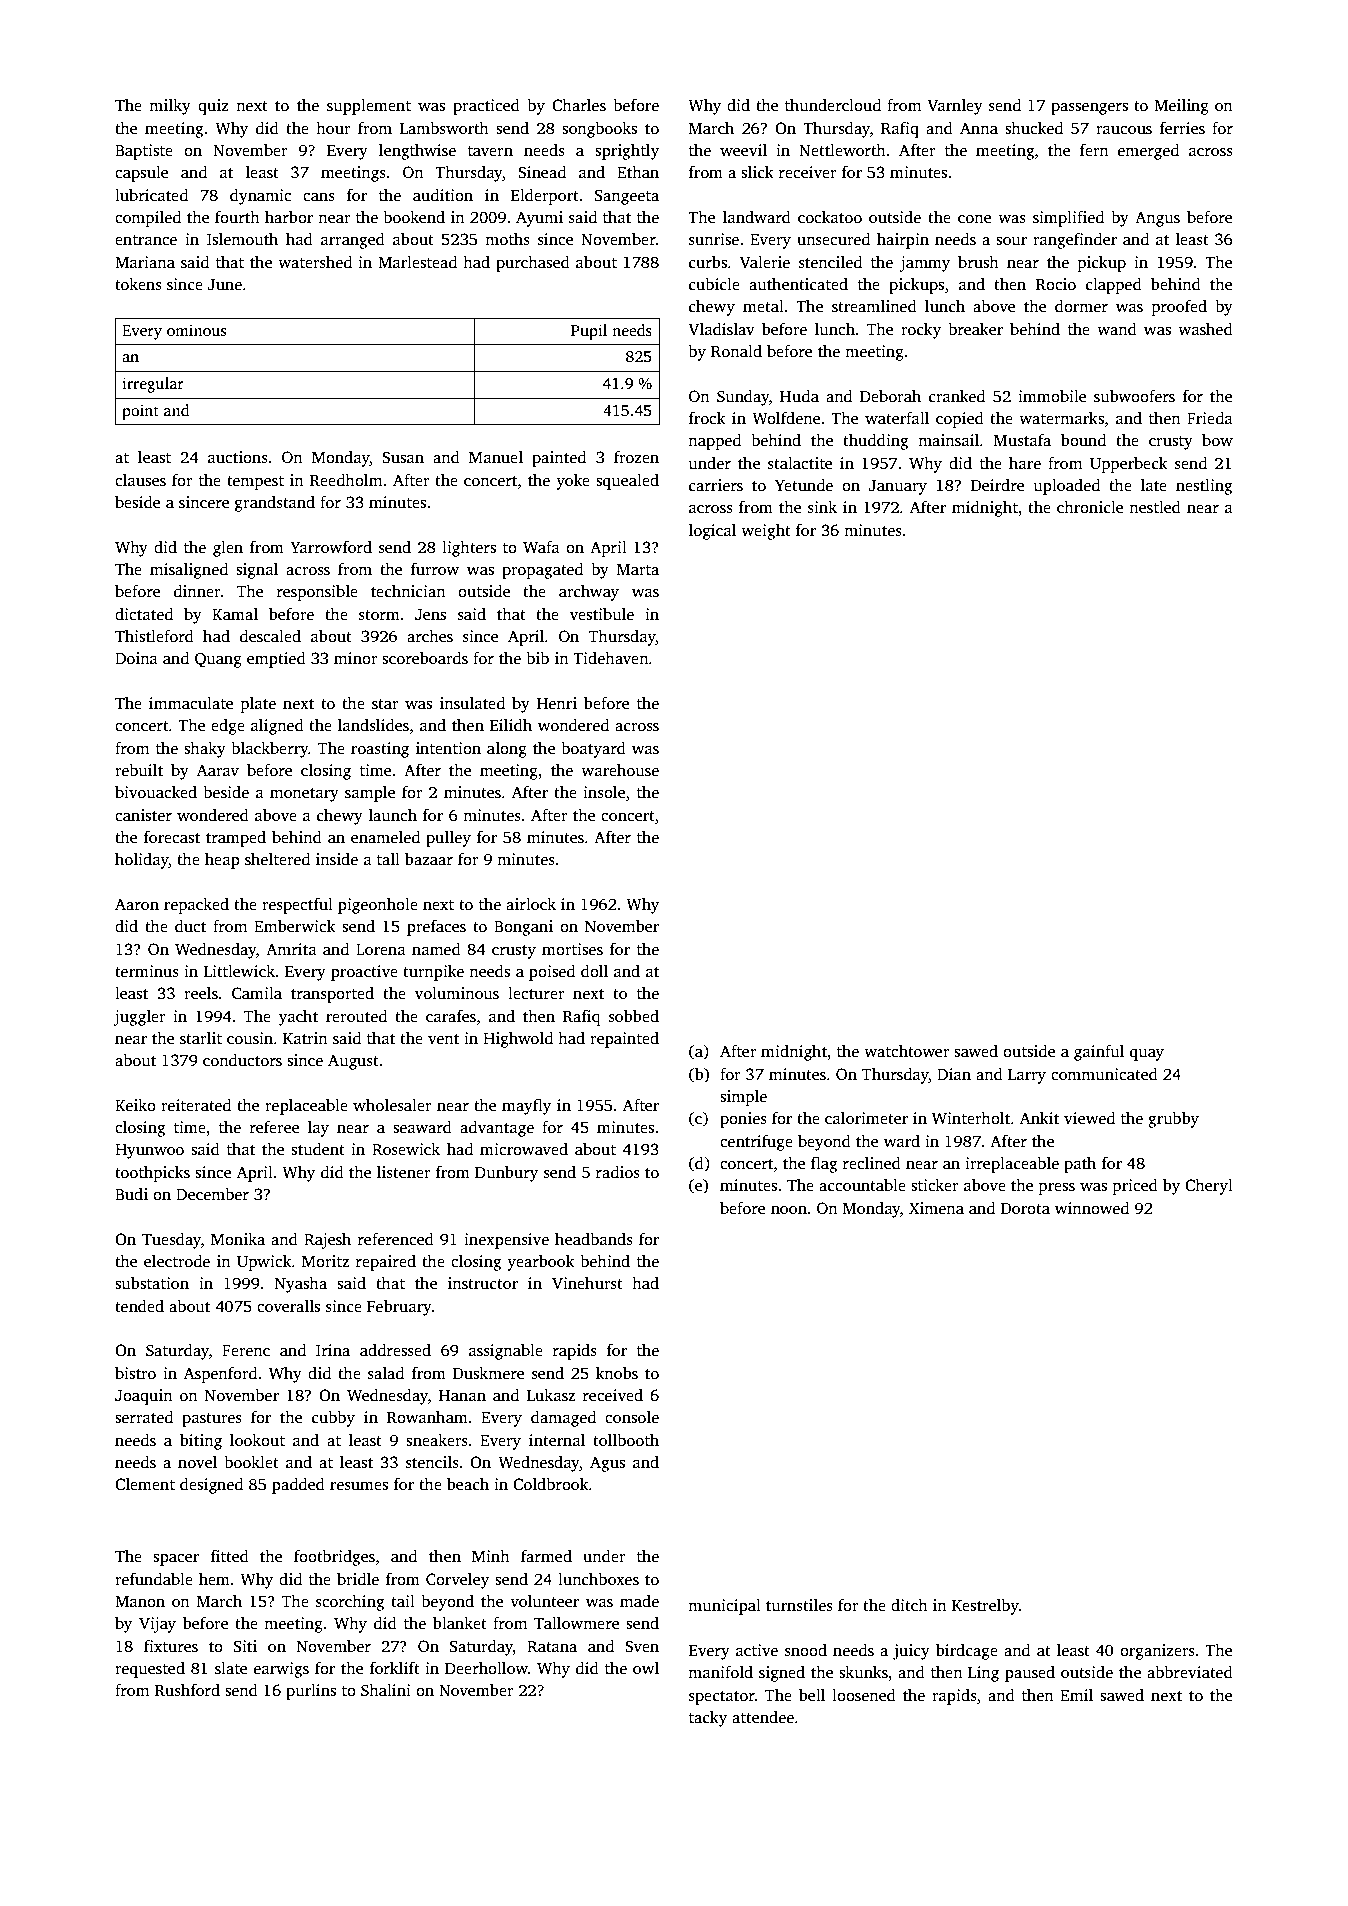 The height and width of the document is (1906, 1348). Describe the element at coordinates (1182, 128) in the document. I see `ferries` at that location.
